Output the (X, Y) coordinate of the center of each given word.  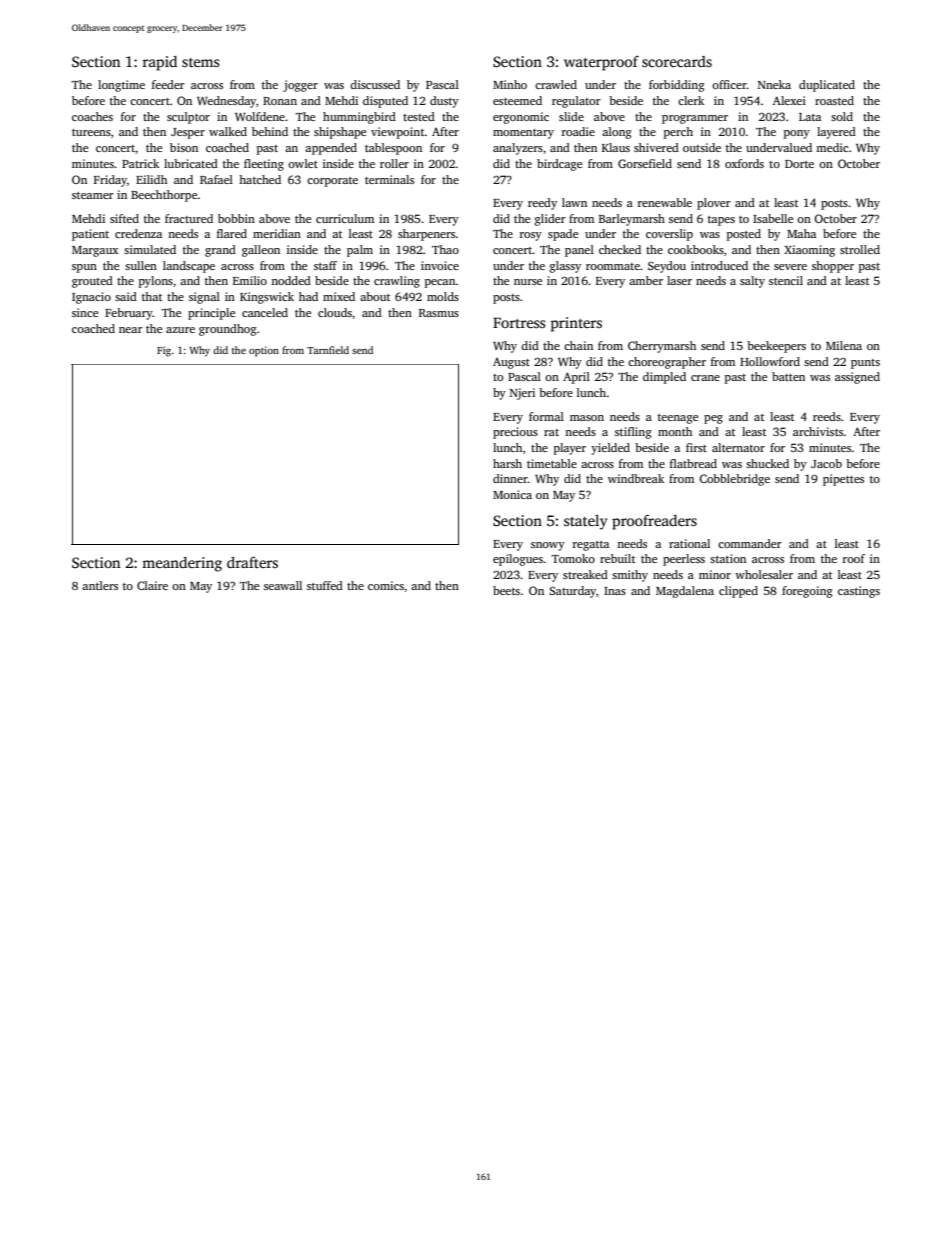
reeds (827, 416)
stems (200, 62)
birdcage (559, 165)
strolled (860, 249)
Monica (512, 494)
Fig (164, 351)
